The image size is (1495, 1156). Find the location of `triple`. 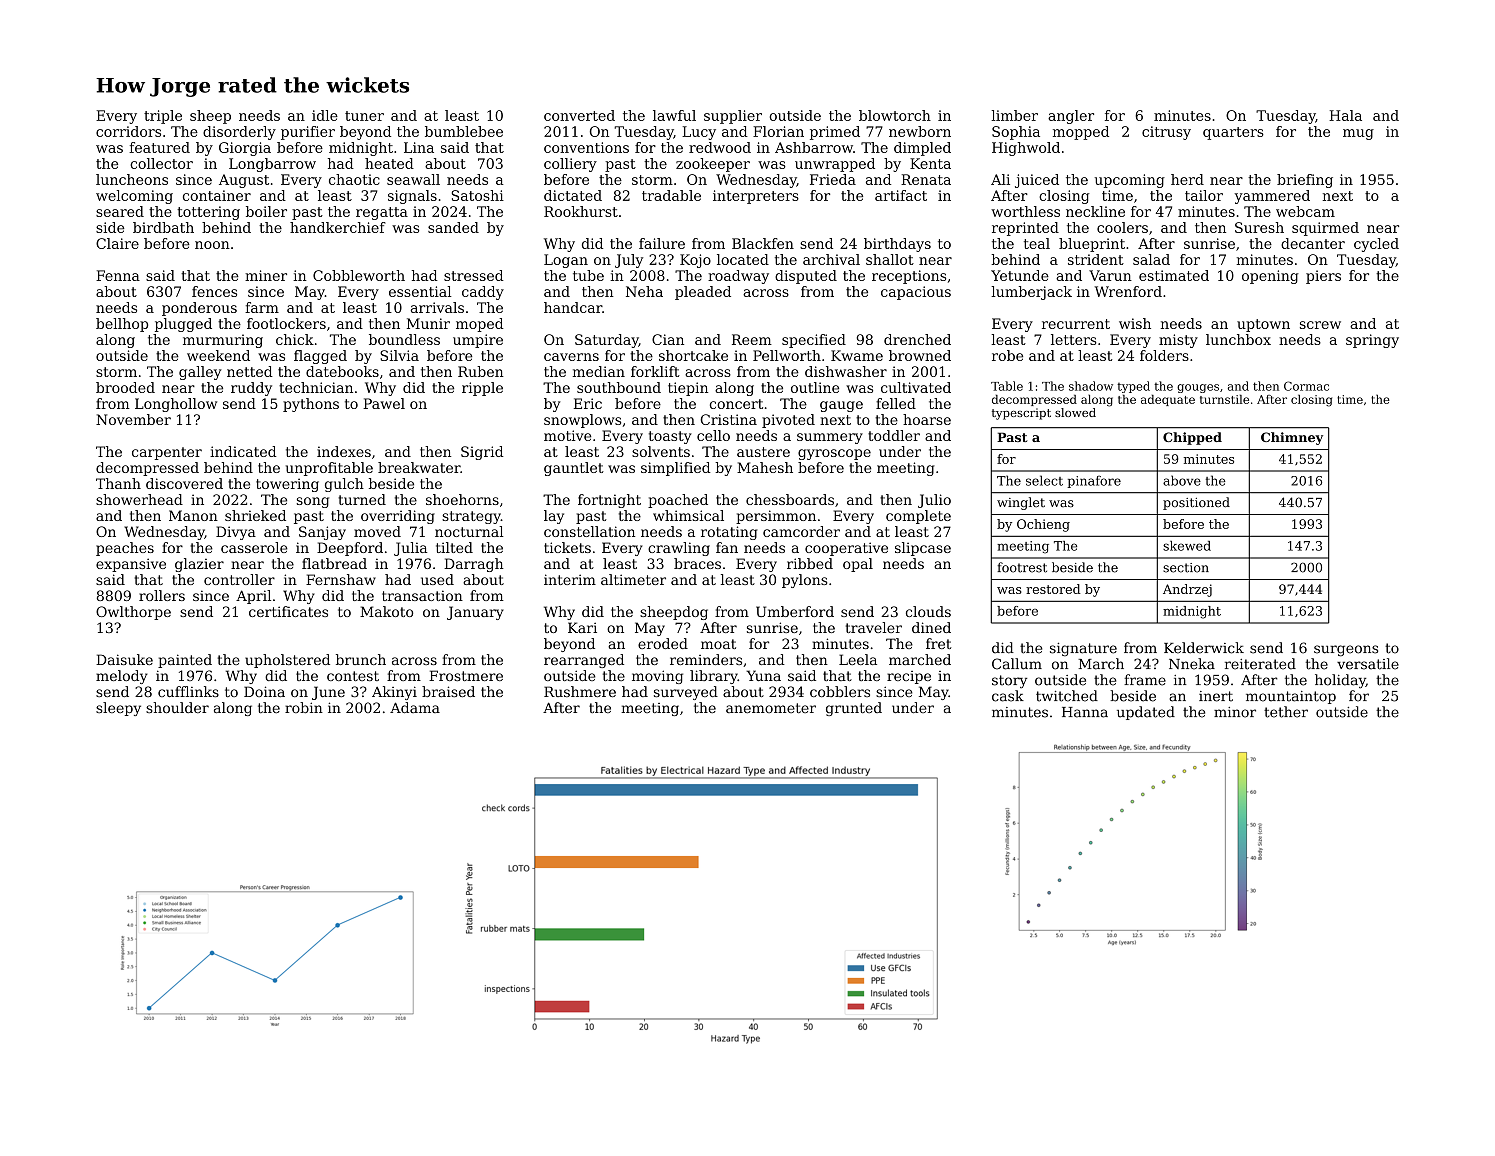

triple is located at coordinates (163, 117).
